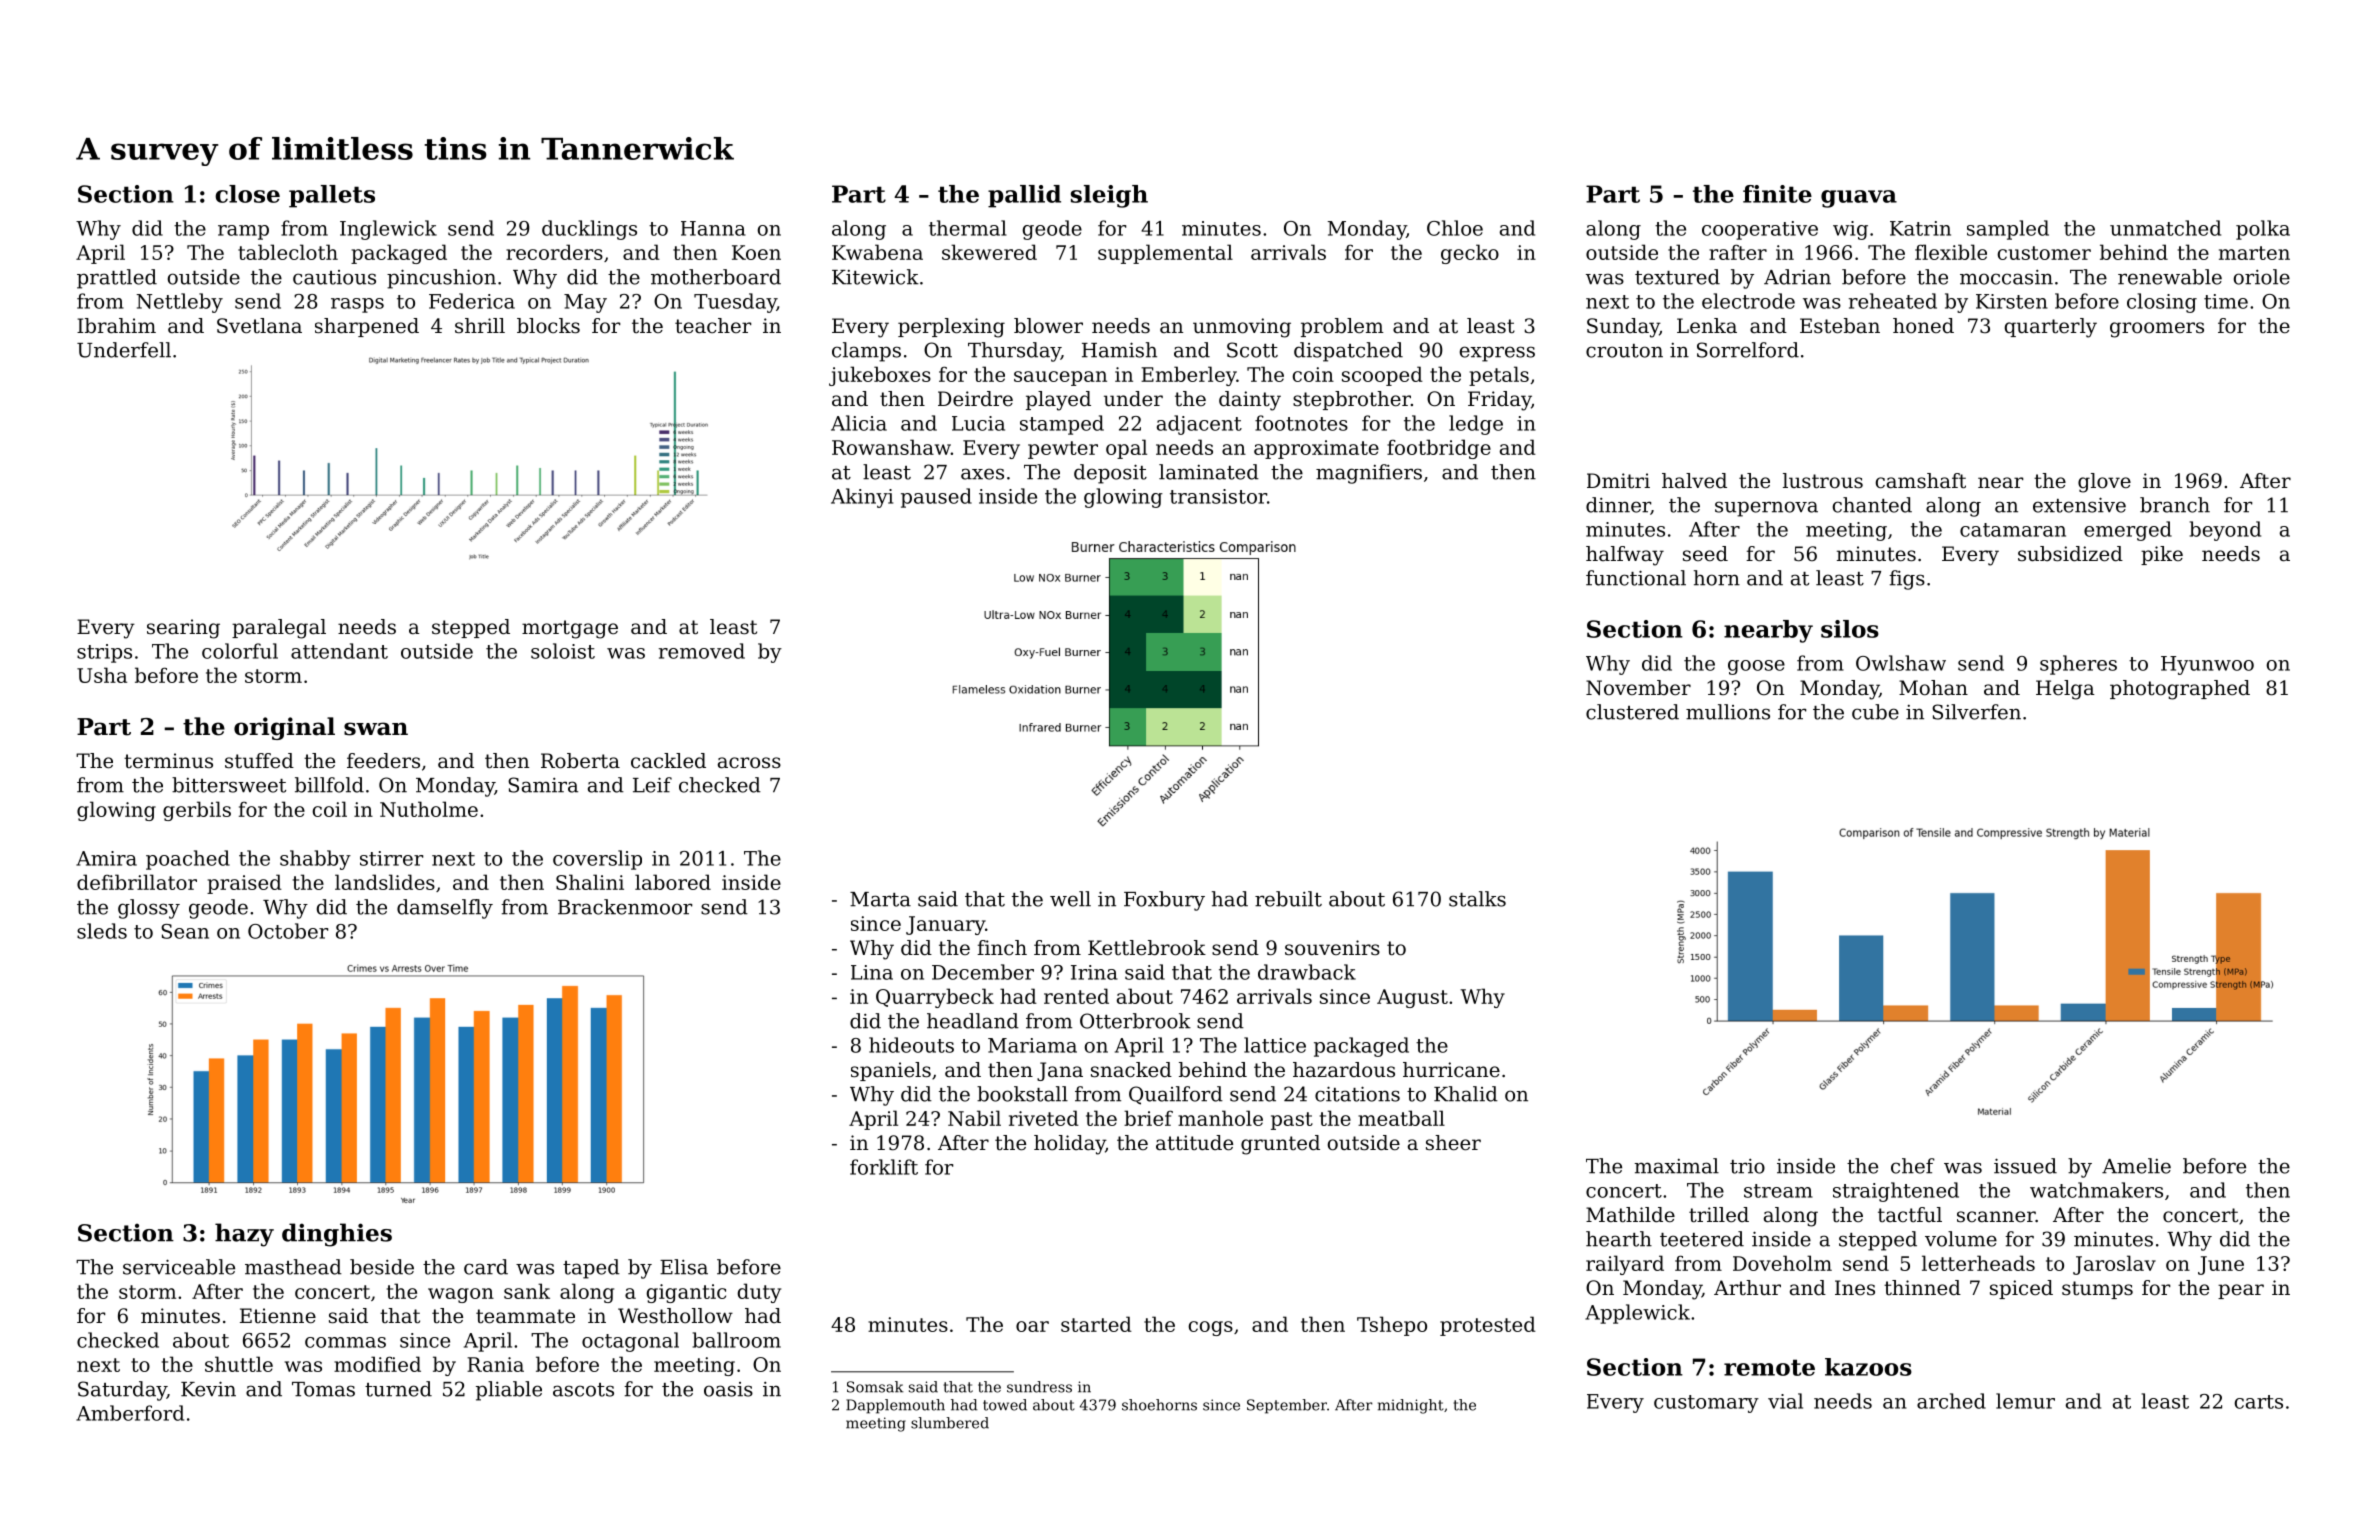  What do you see at coordinates (1855, 1287) in the screenshot?
I see `Ines` at bounding box center [1855, 1287].
